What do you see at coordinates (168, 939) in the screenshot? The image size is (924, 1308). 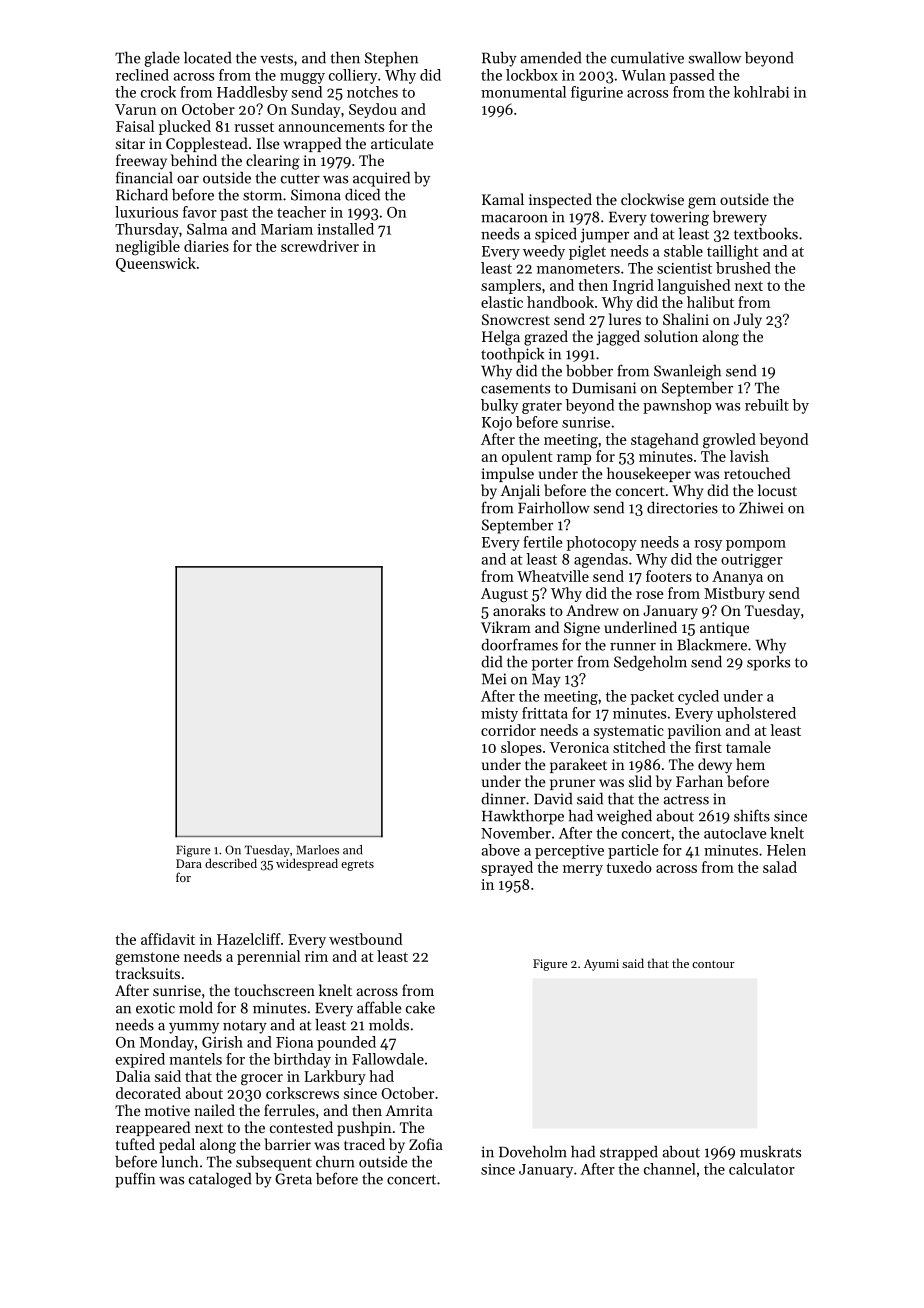 I see `affidavit` at bounding box center [168, 939].
